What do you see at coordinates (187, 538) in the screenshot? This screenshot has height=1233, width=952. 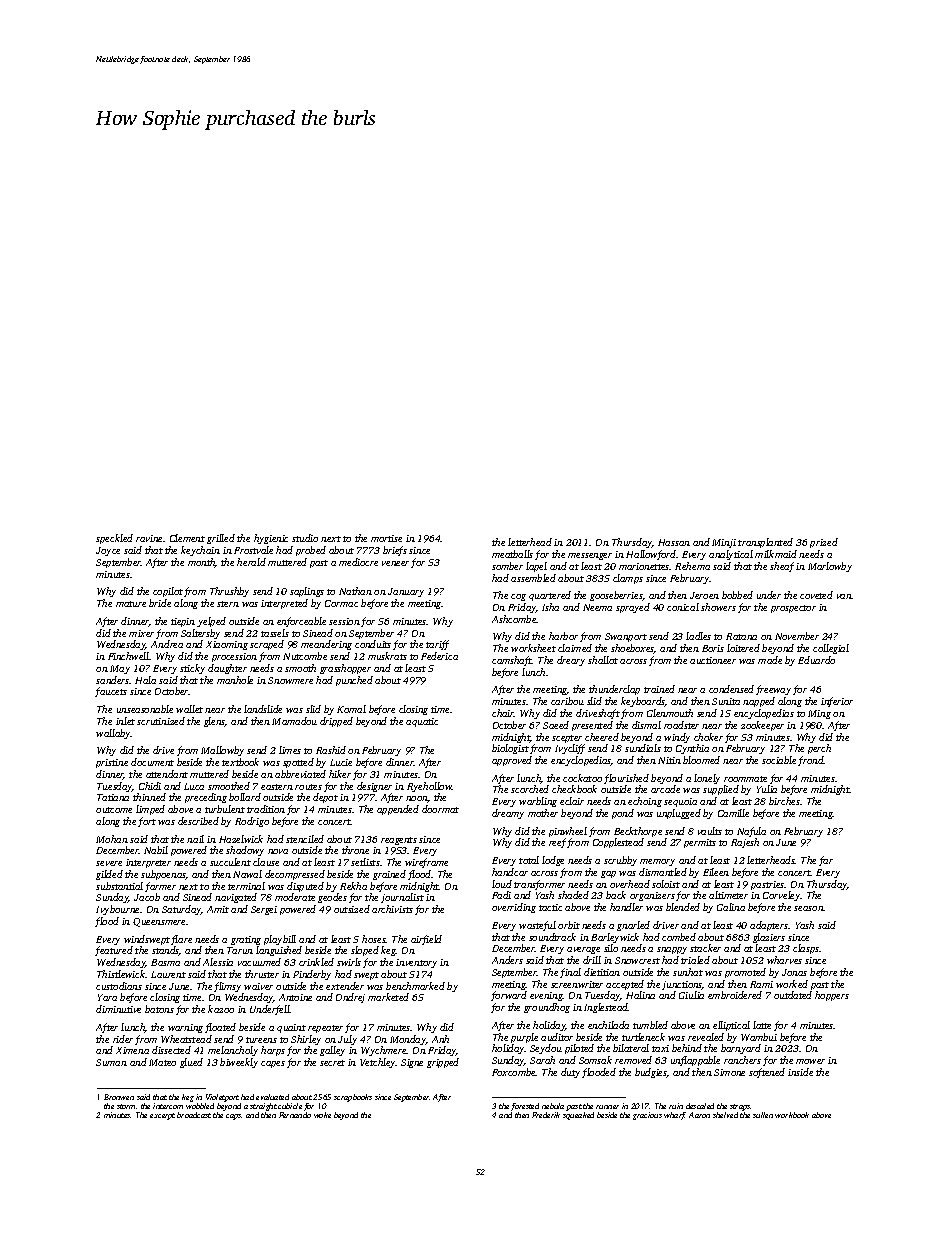 I see `Clement` at bounding box center [187, 538].
